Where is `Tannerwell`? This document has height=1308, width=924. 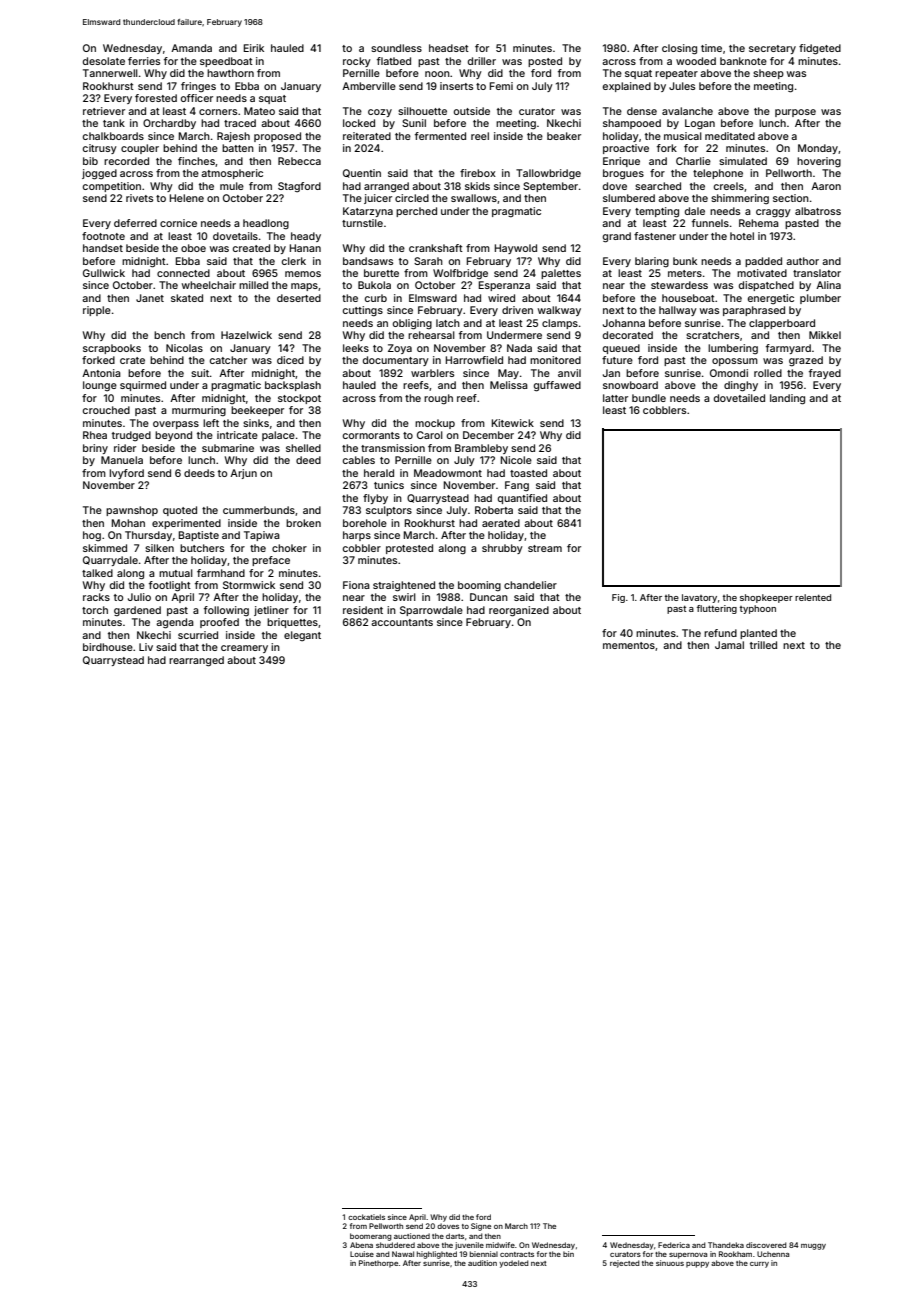
Tannerwell is located at coordinates (110, 73).
